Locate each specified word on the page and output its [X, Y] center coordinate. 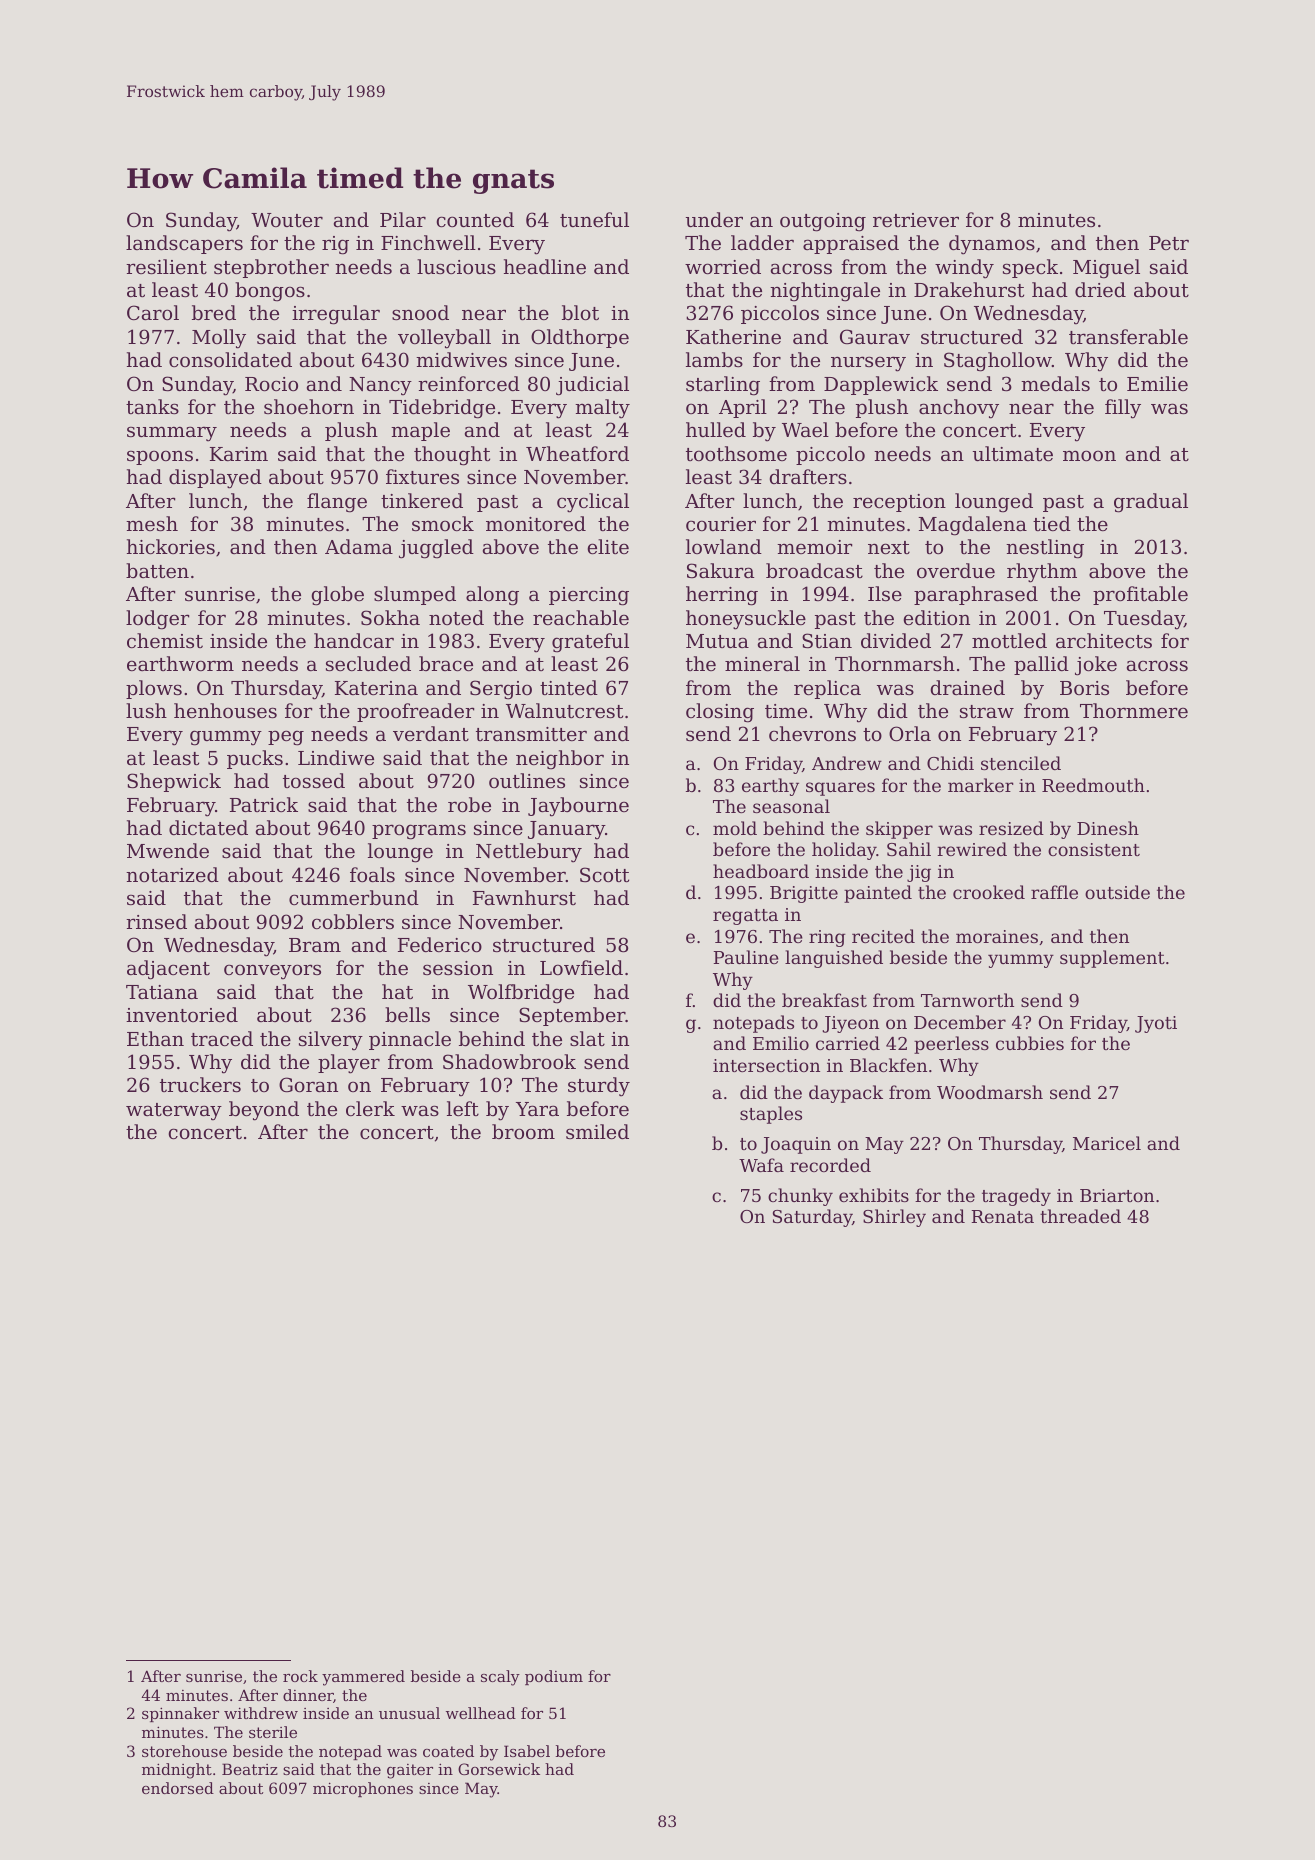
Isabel [527, 1751]
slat [587, 1038]
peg [286, 738]
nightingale [825, 292]
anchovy [959, 409]
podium [554, 1677]
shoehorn [309, 406]
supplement [1112, 959]
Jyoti [1156, 1024]
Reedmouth [1093, 785]
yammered [363, 1678]
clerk [370, 1108]
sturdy [599, 1087]
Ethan [155, 1038]
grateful [590, 643]
